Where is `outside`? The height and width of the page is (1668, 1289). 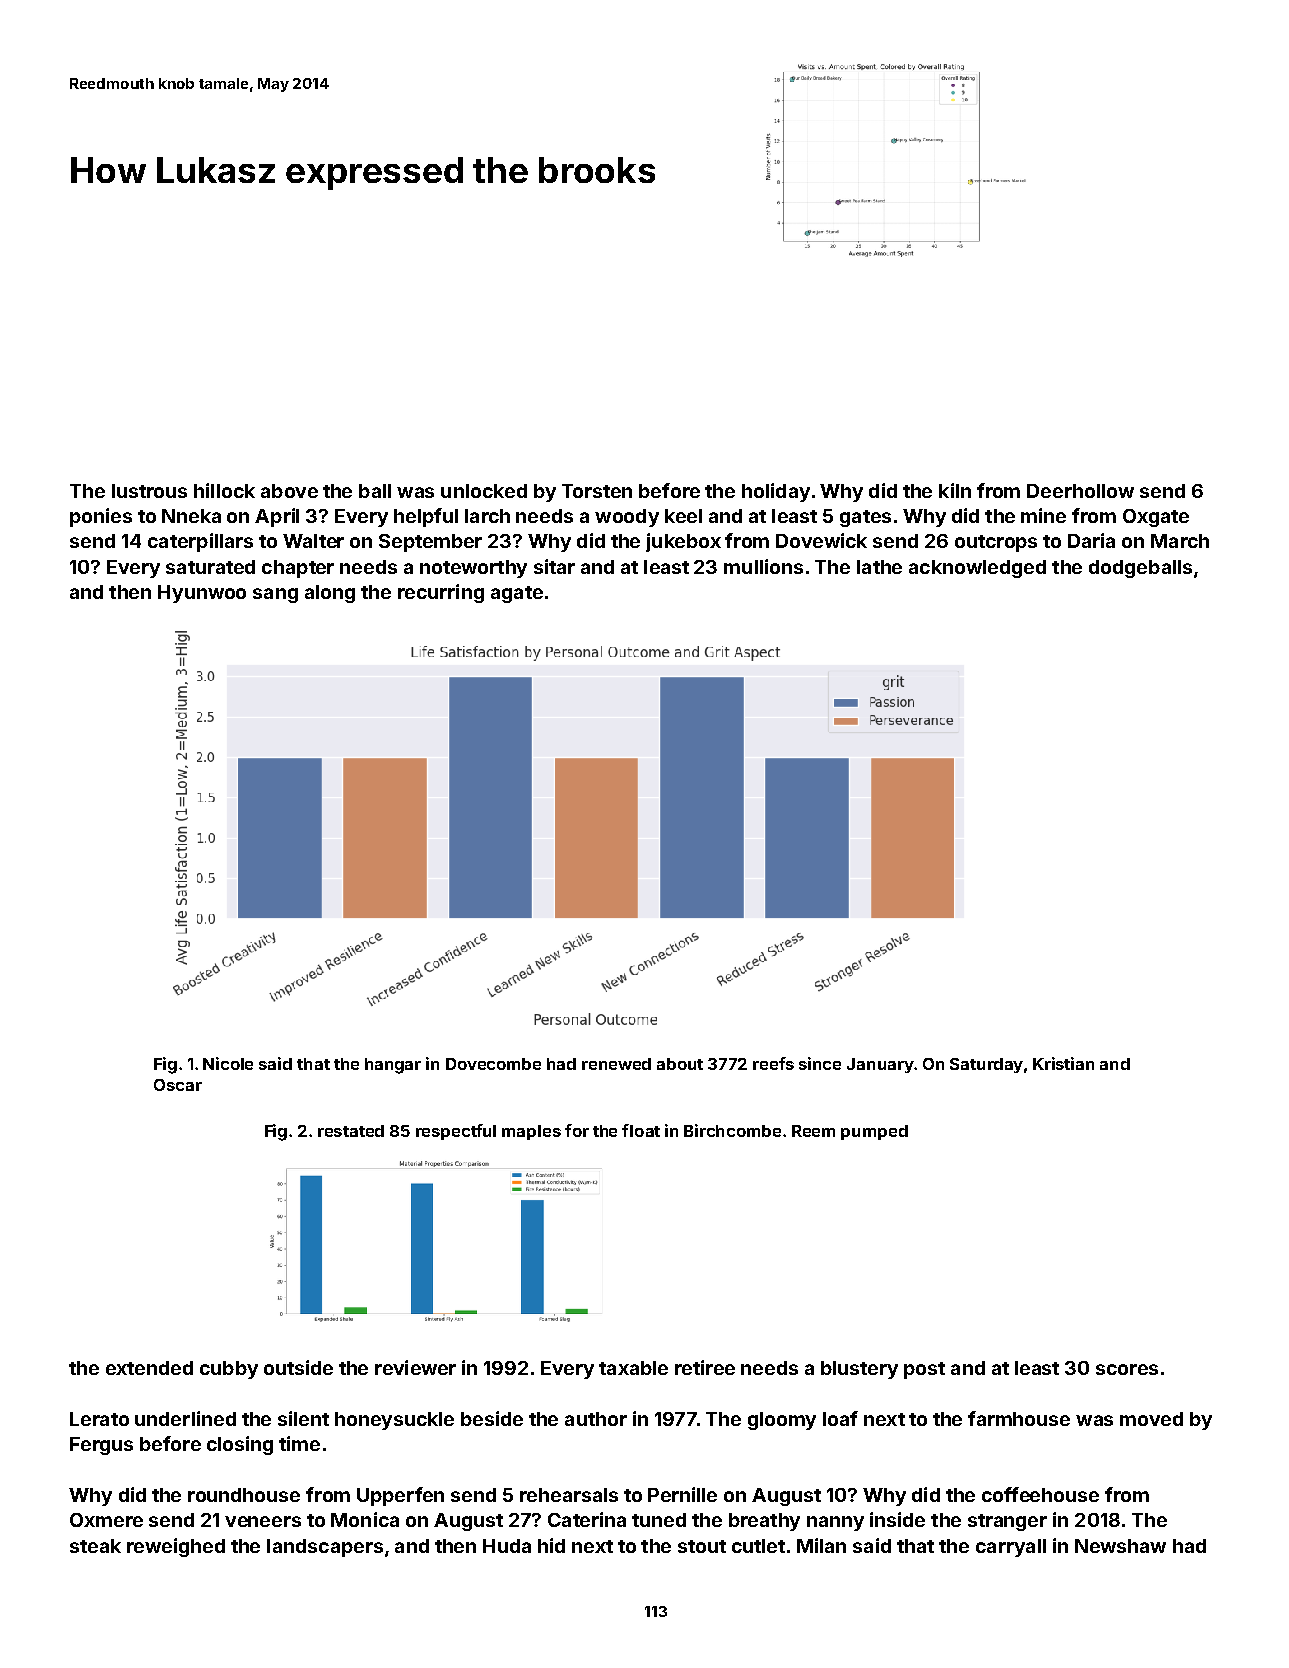 outside is located at coordinates (298, 1367).
